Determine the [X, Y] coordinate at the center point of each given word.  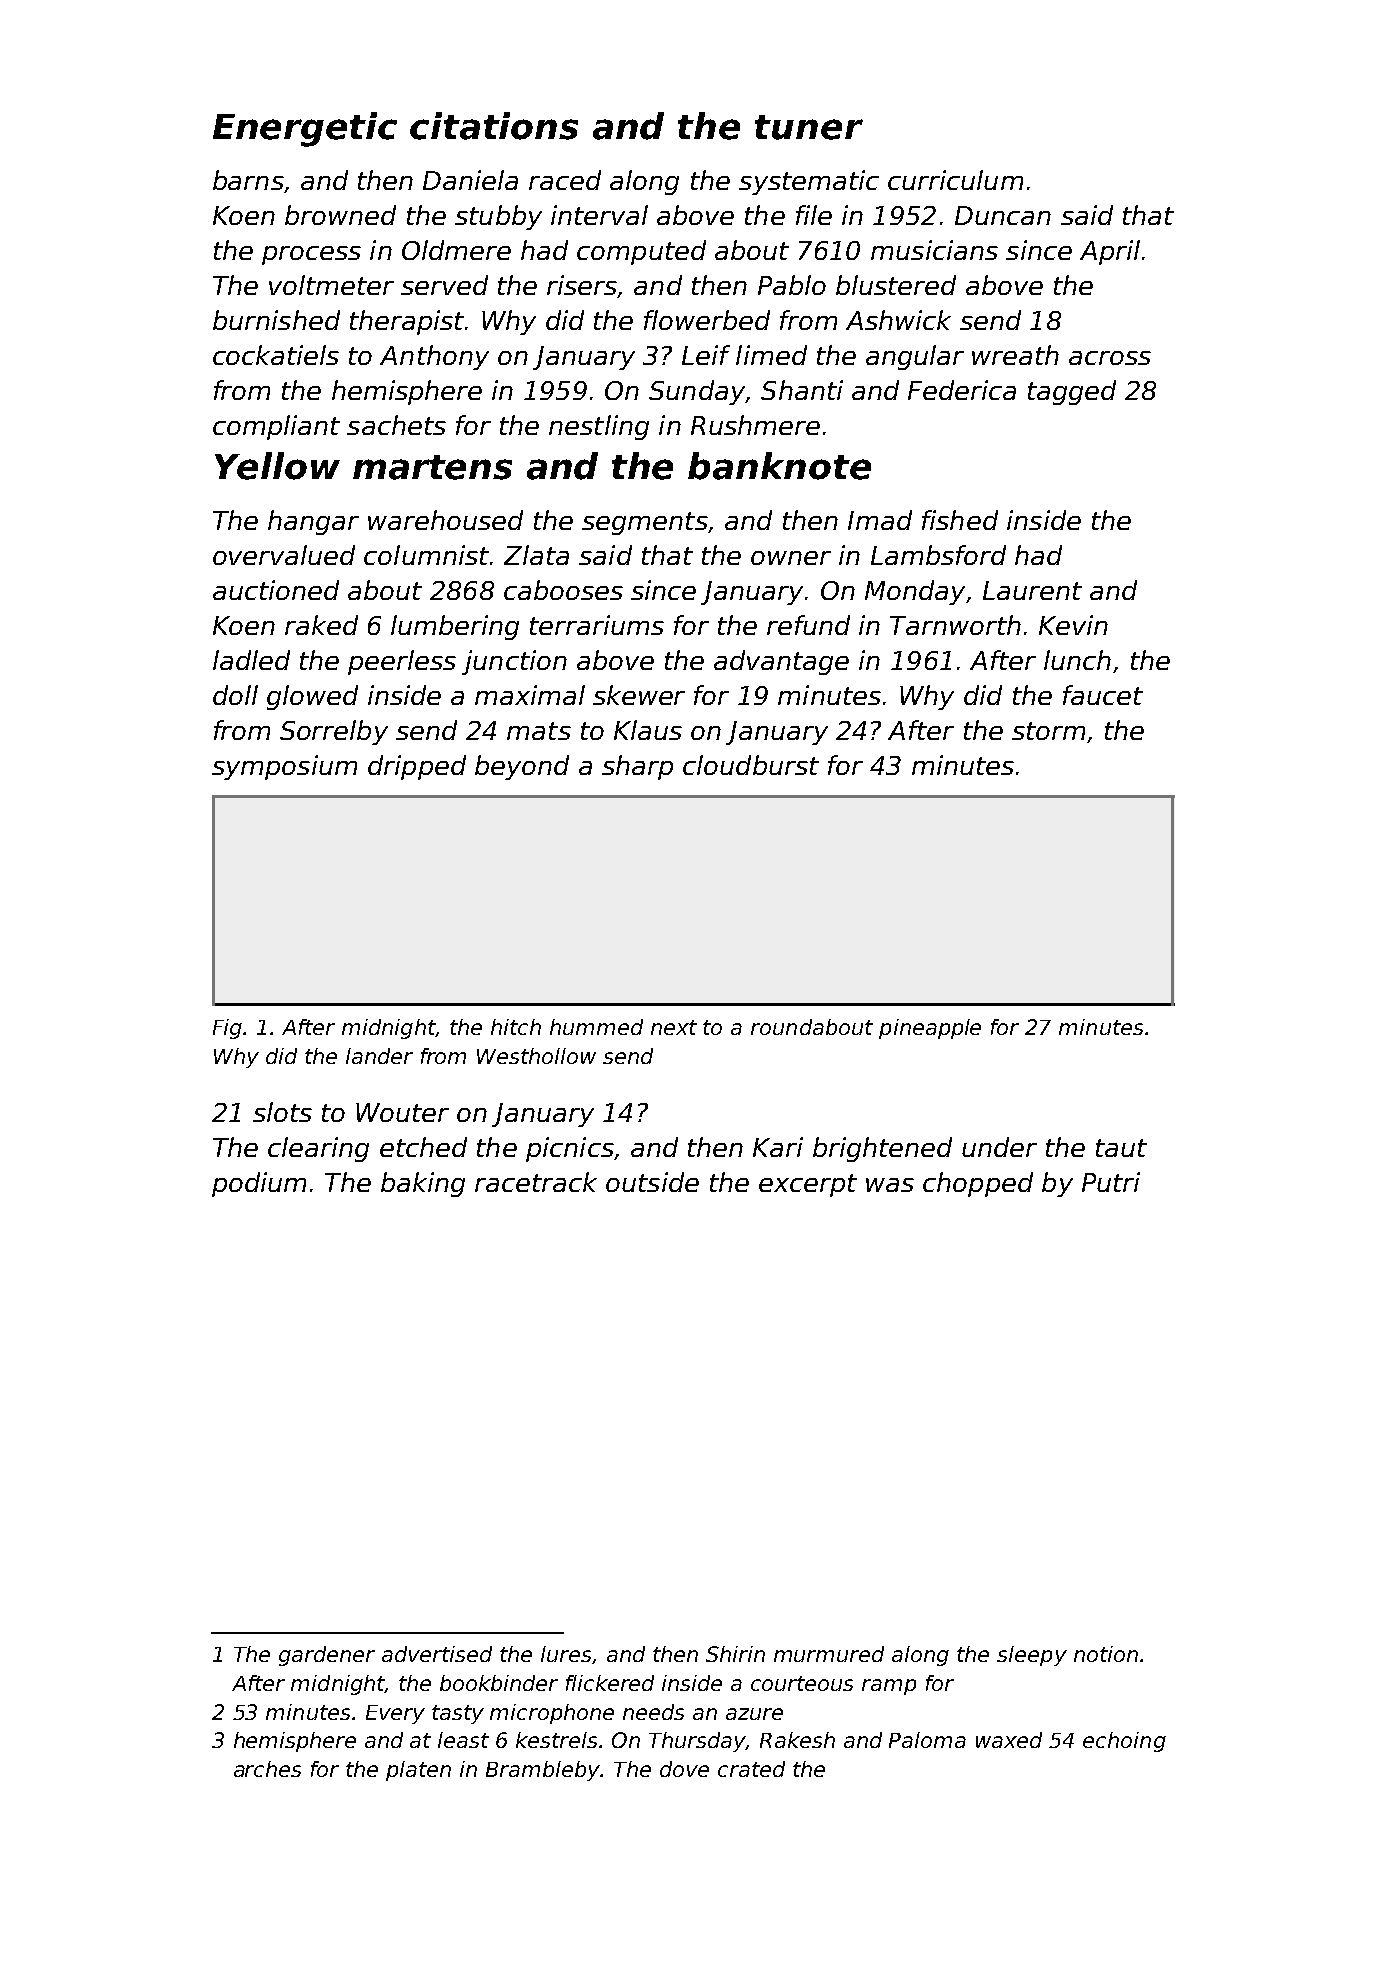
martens [432, 467]
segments [645, 523]
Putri [1111, 1182]
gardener [327, 1656]
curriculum [955, 180]
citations [494, 126]
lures [566, 1654]
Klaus [648, 730]
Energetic [305, 129]
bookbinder [499, 1683]
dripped [417, 767]
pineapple [930, 1029]
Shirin [735, 1654]
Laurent [1032, 590]
